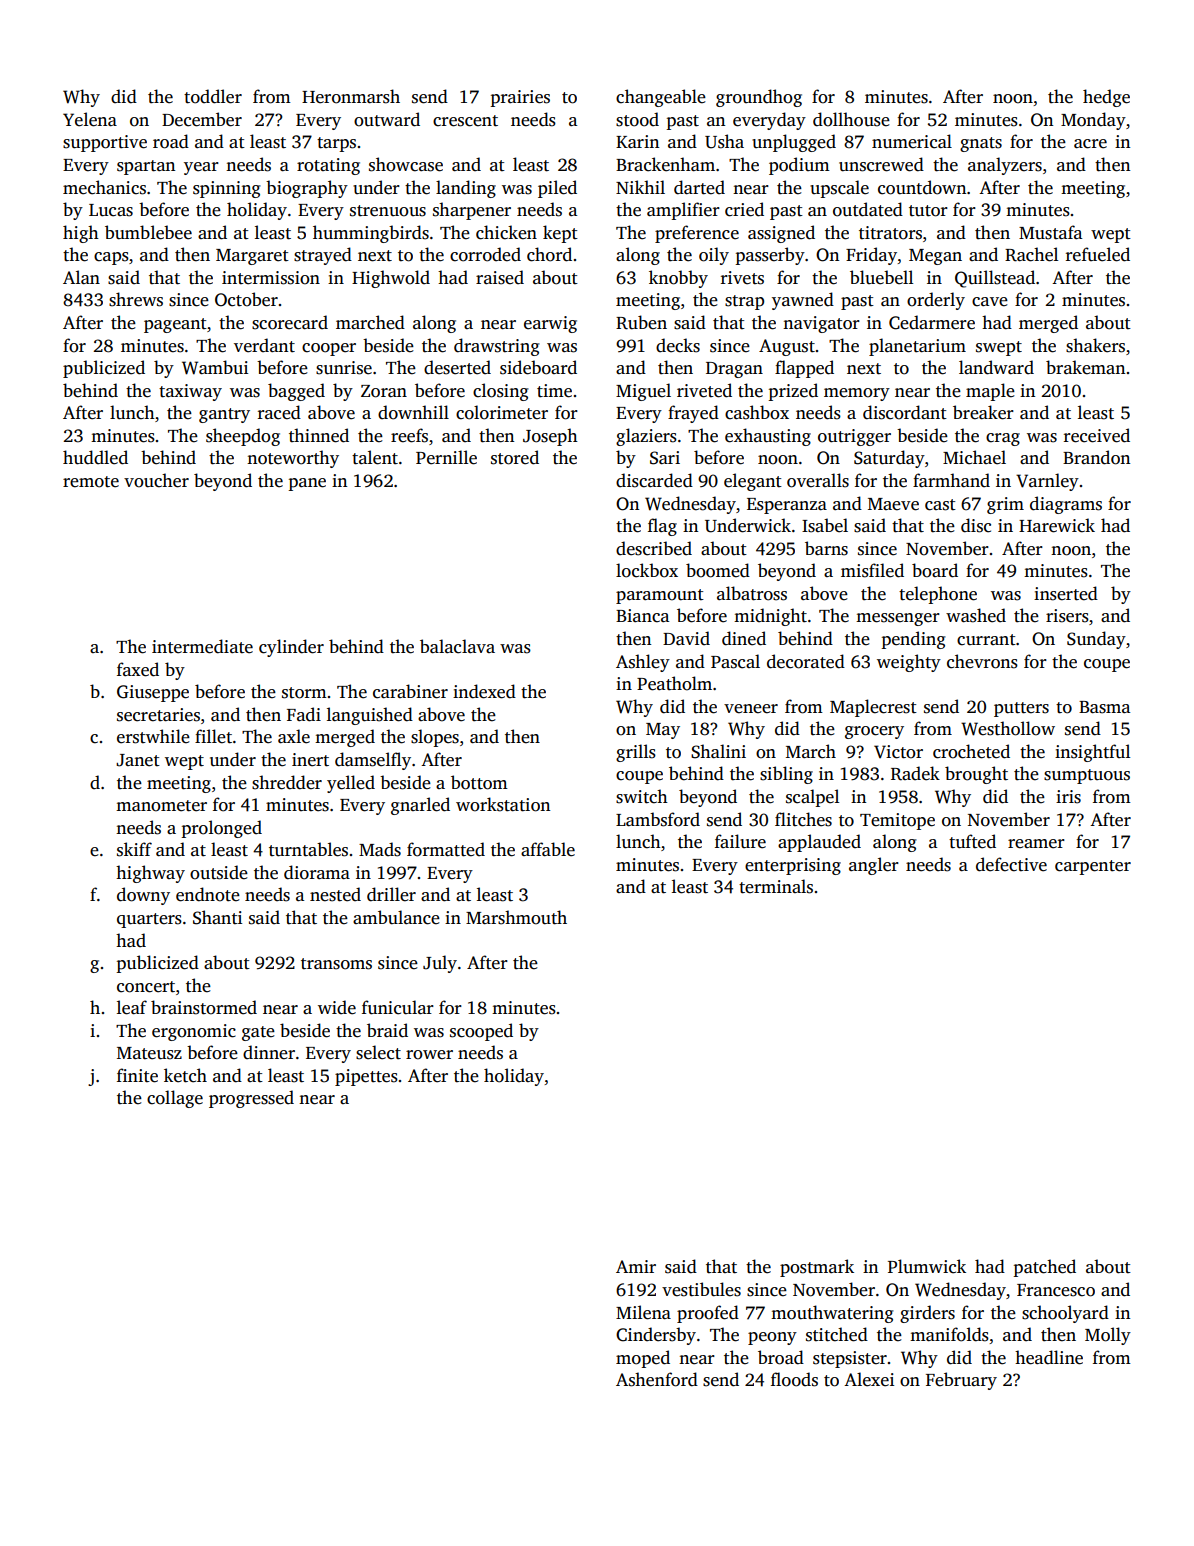 Image resolution: width=1194 pixels, height=1546 pixels. Describe the element at coordinates (190, 392) in the image. I see `taxiway` at that location.
